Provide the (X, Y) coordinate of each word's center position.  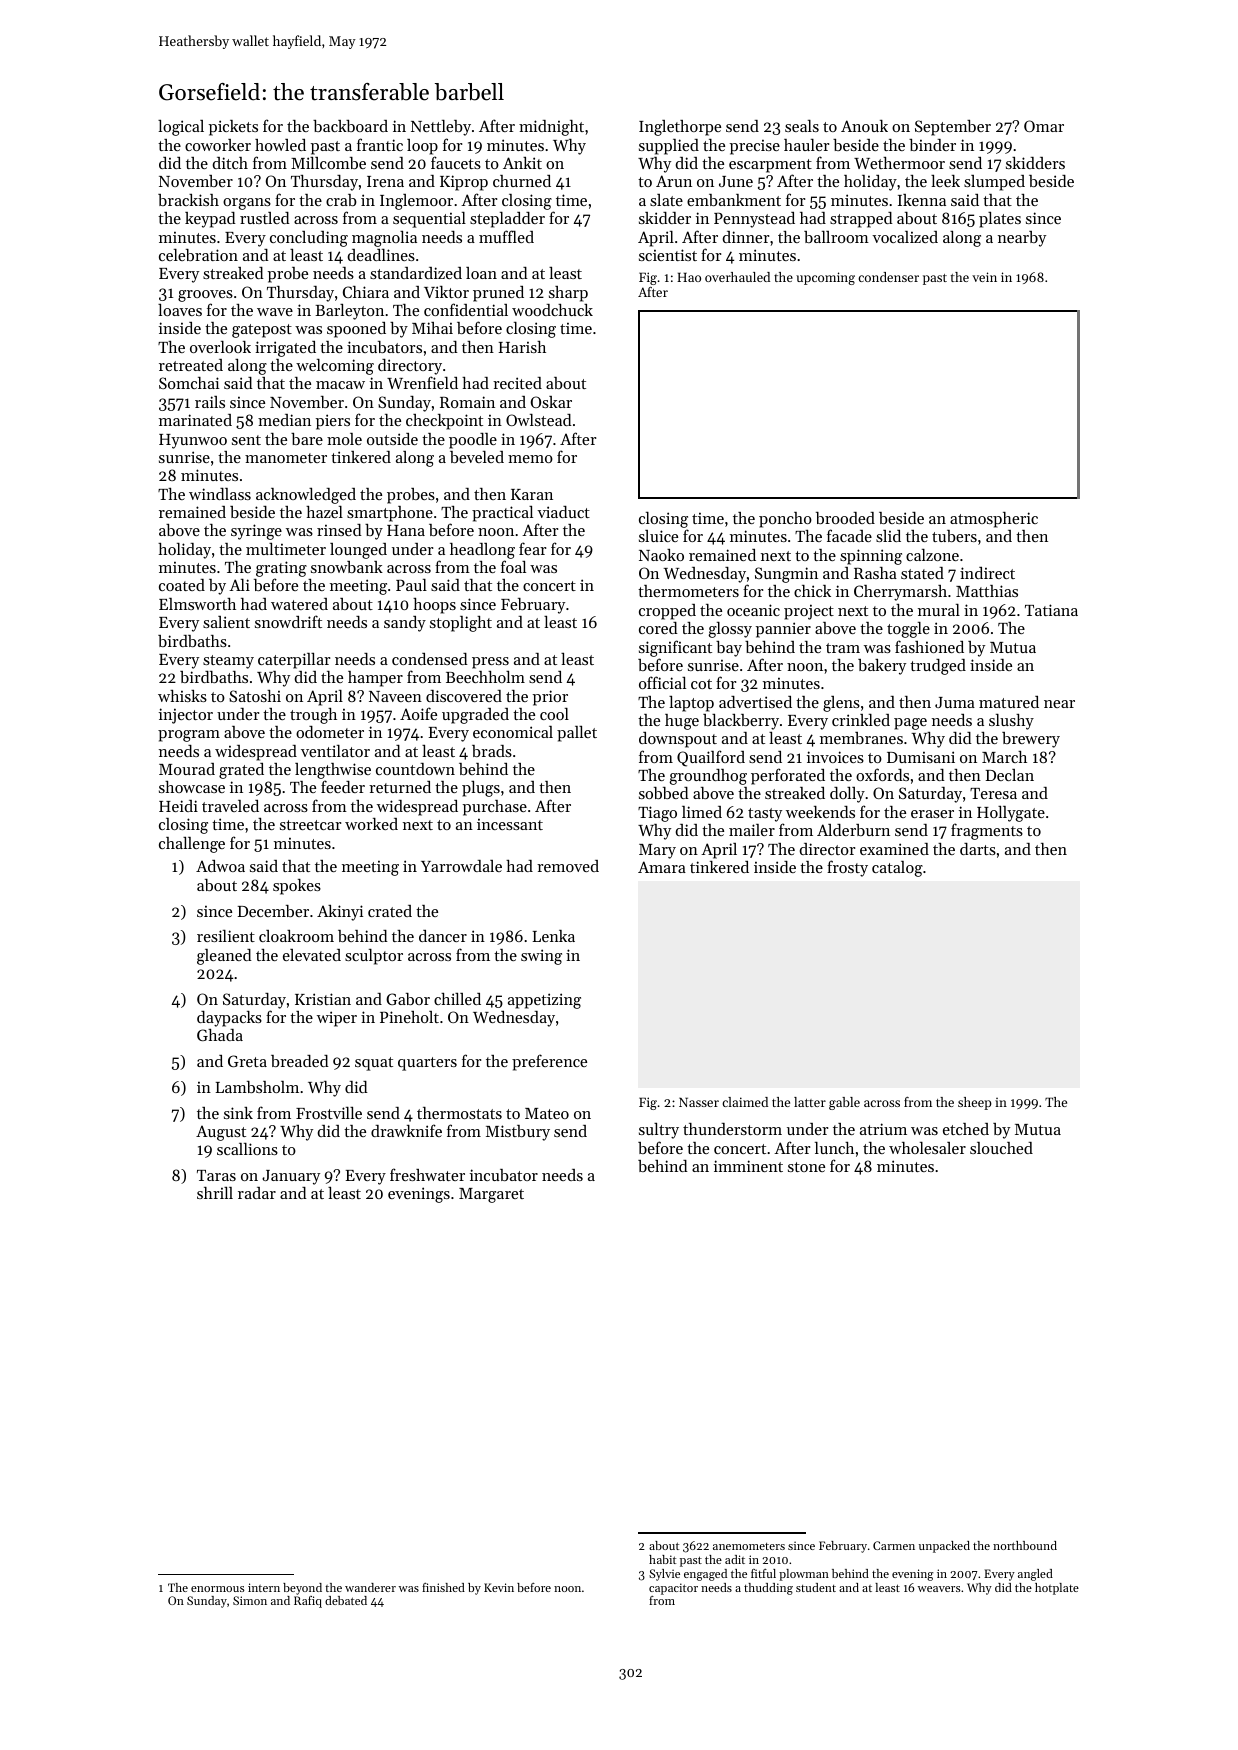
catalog (897, 869)
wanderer (370, 1587)
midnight (551, 128)
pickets (233, 128)
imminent (748, 1166)
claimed (745, 1102)
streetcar (310, 825)
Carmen (894, 1545)
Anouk (864, 126)
